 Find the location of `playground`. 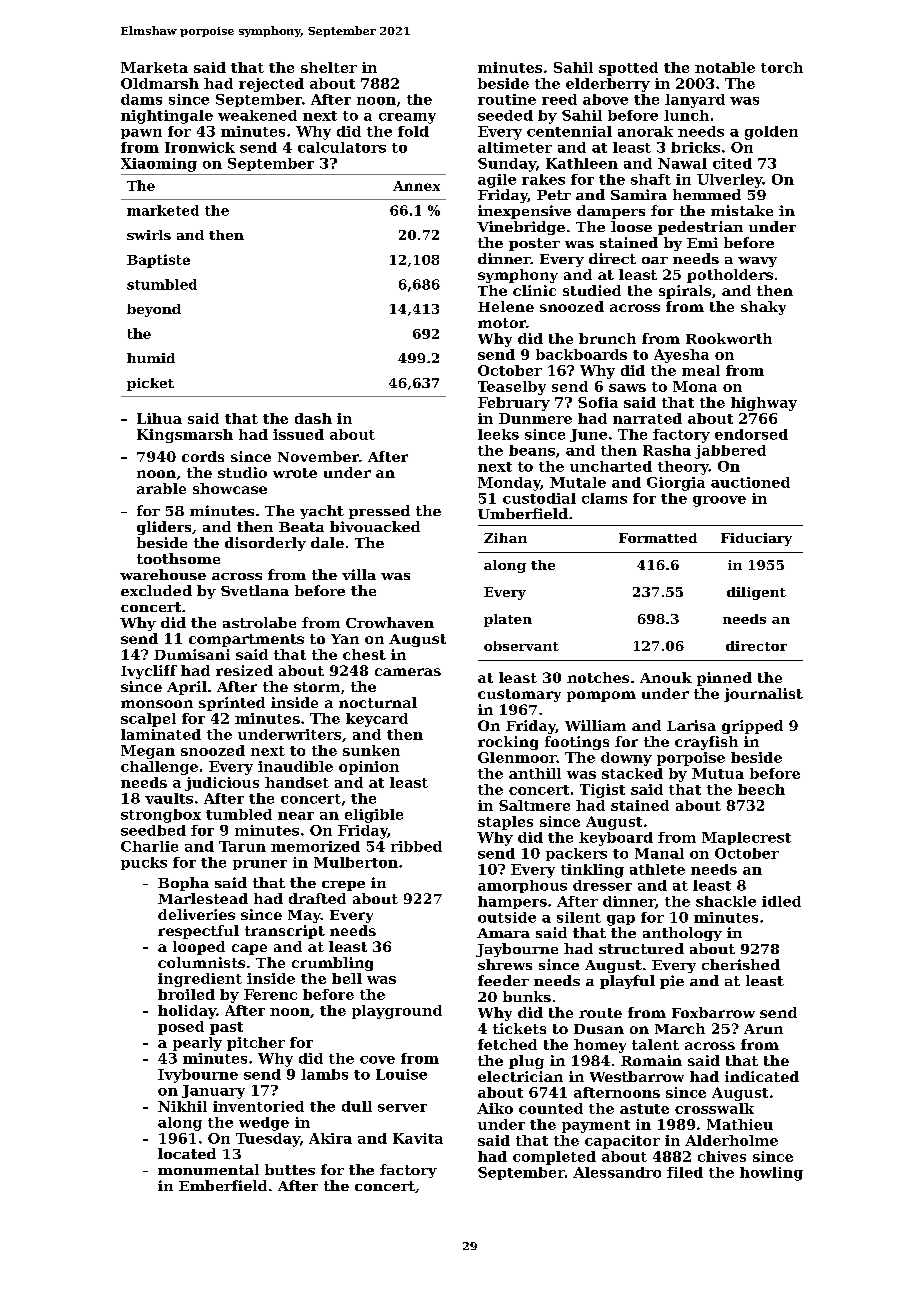

playground is located at coordinates (397, 1012).
